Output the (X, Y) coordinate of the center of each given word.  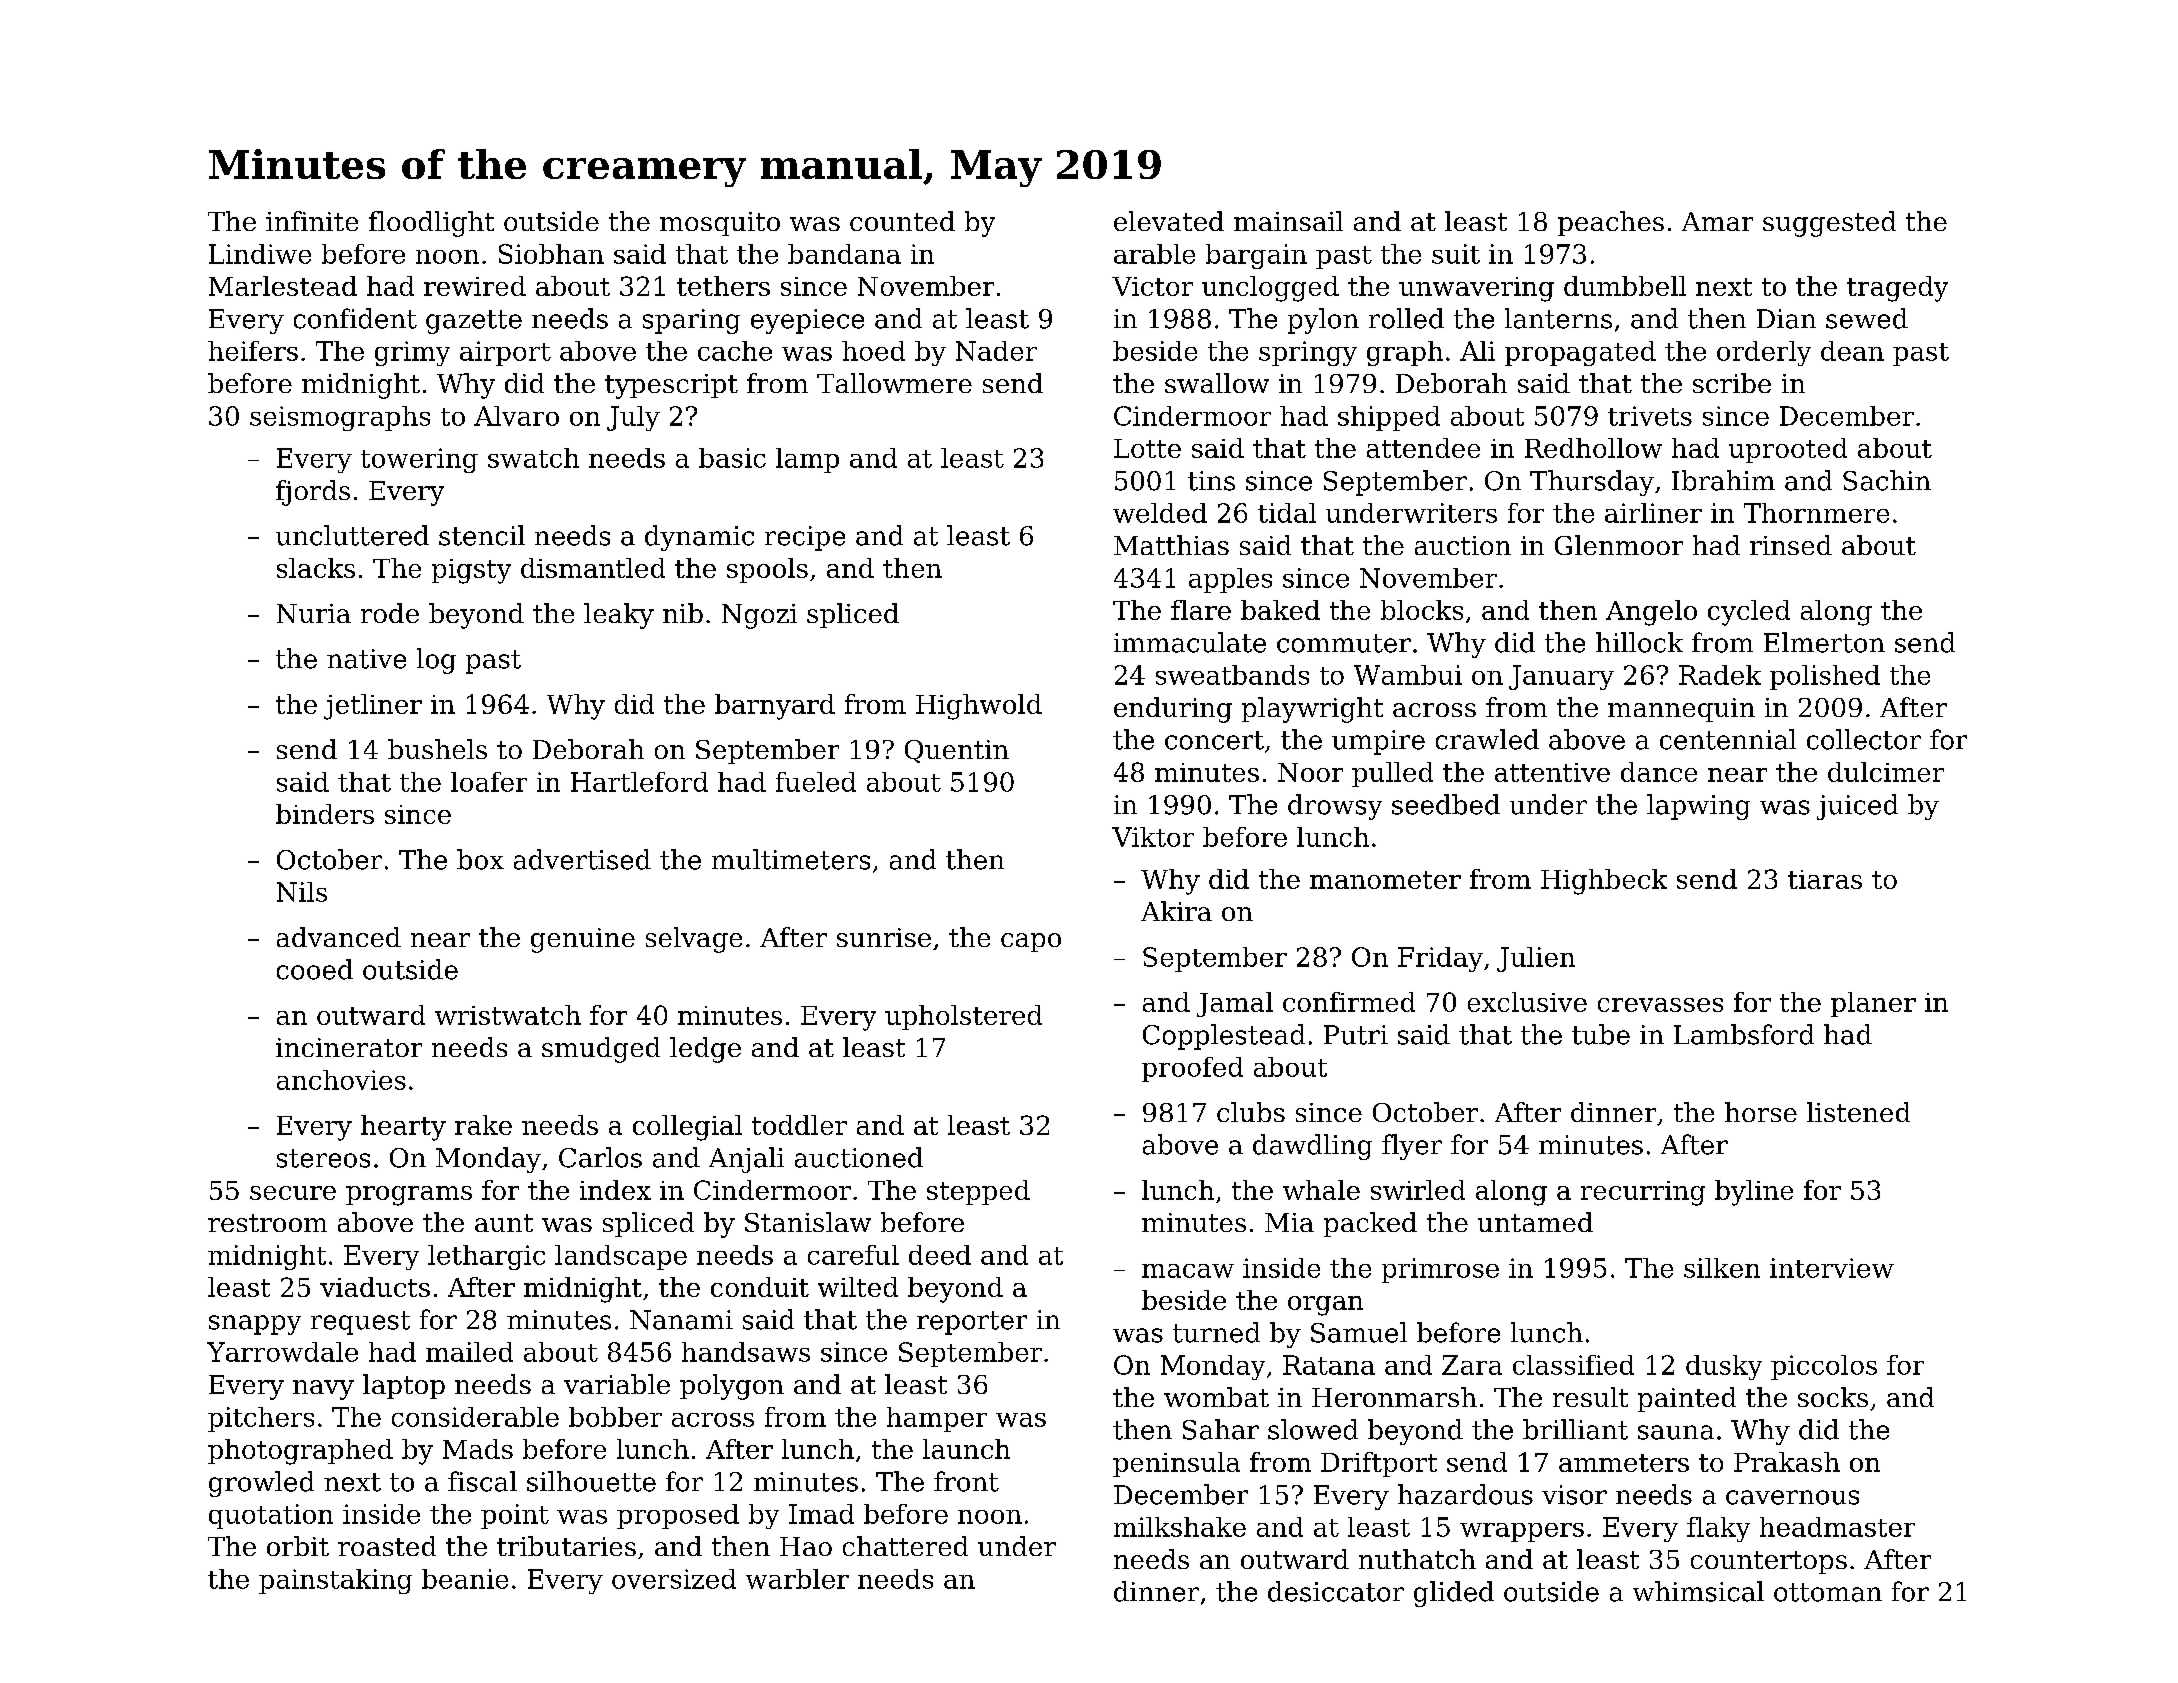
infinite (312, 221)
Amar (1717, 221)
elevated (1169, 221)
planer (1873, 1004)
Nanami (681, 1320)
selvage (694, 940)
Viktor (1153, 837)
